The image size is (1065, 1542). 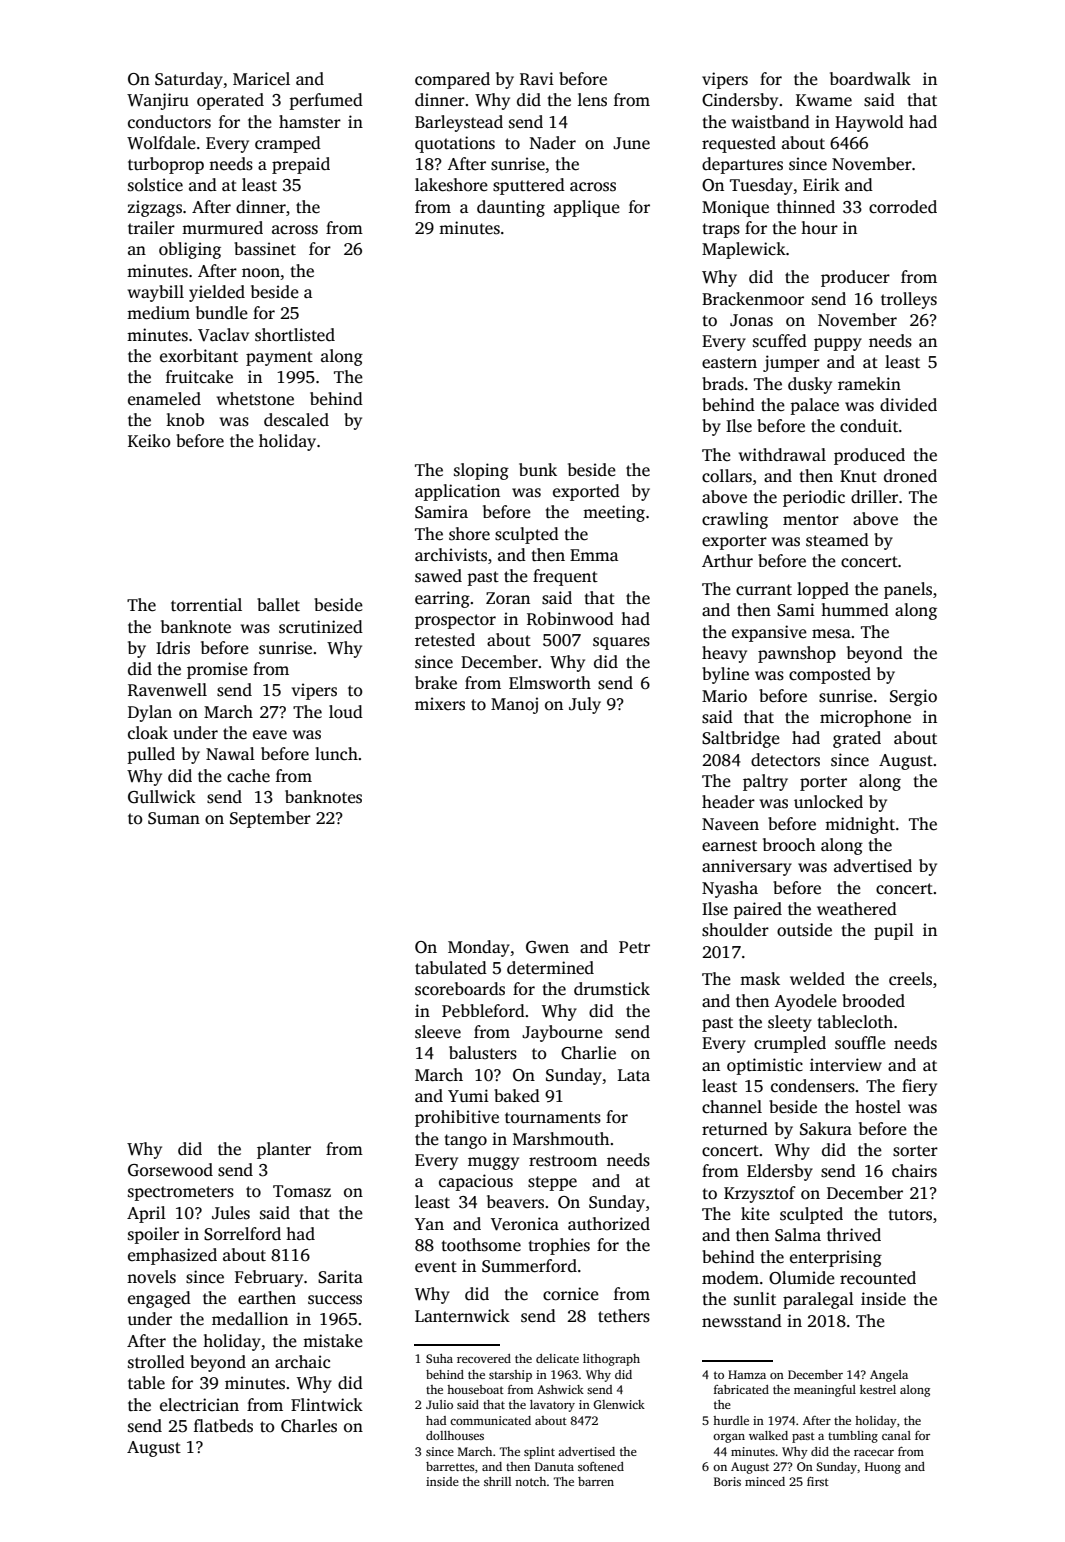 I want to click on sloping, so click(x=481, y=471).
